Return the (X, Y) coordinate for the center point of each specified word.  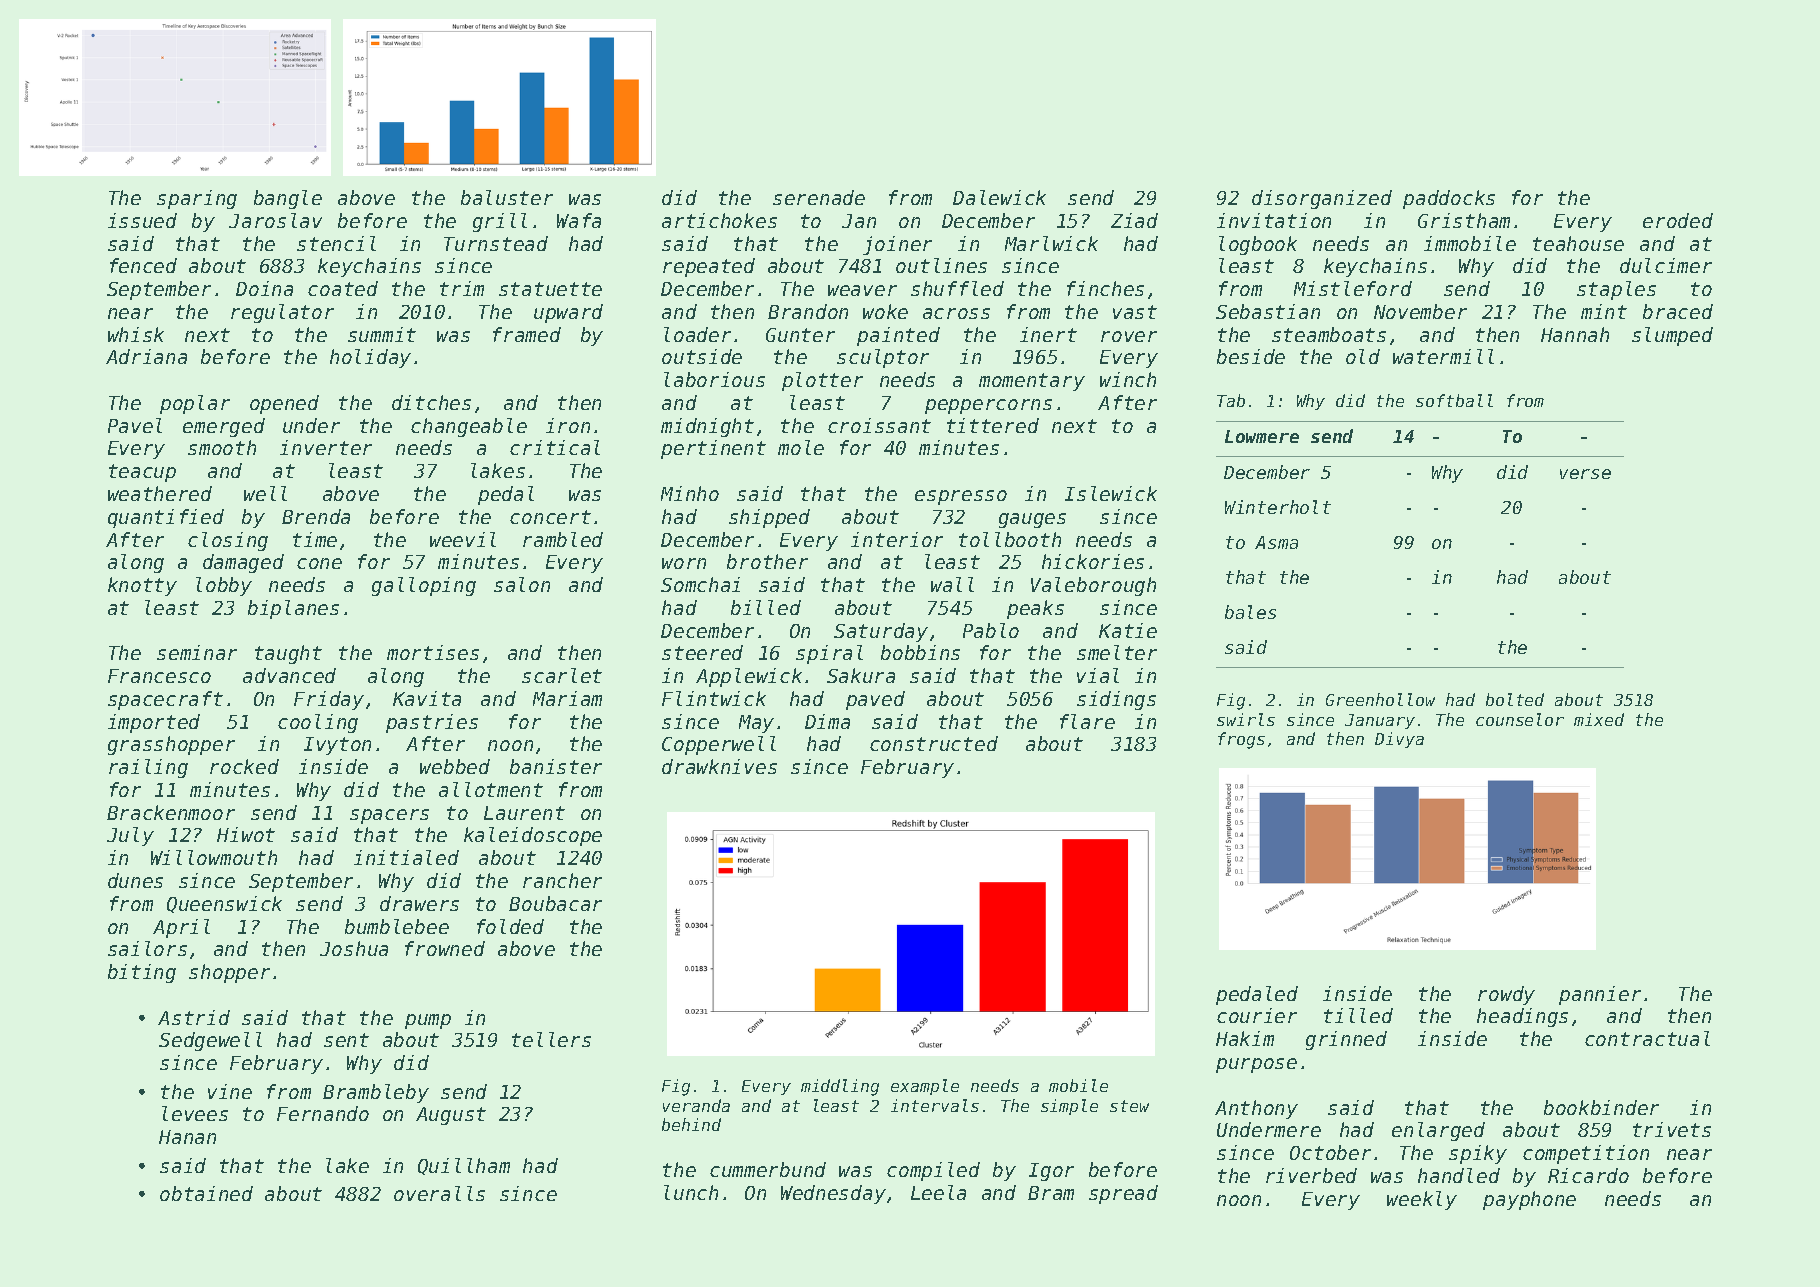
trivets (1672, 1129)
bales (1250, 612)
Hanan (187, 1137)
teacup (142, 473)
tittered (993, 425)
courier (1257, 1015)
